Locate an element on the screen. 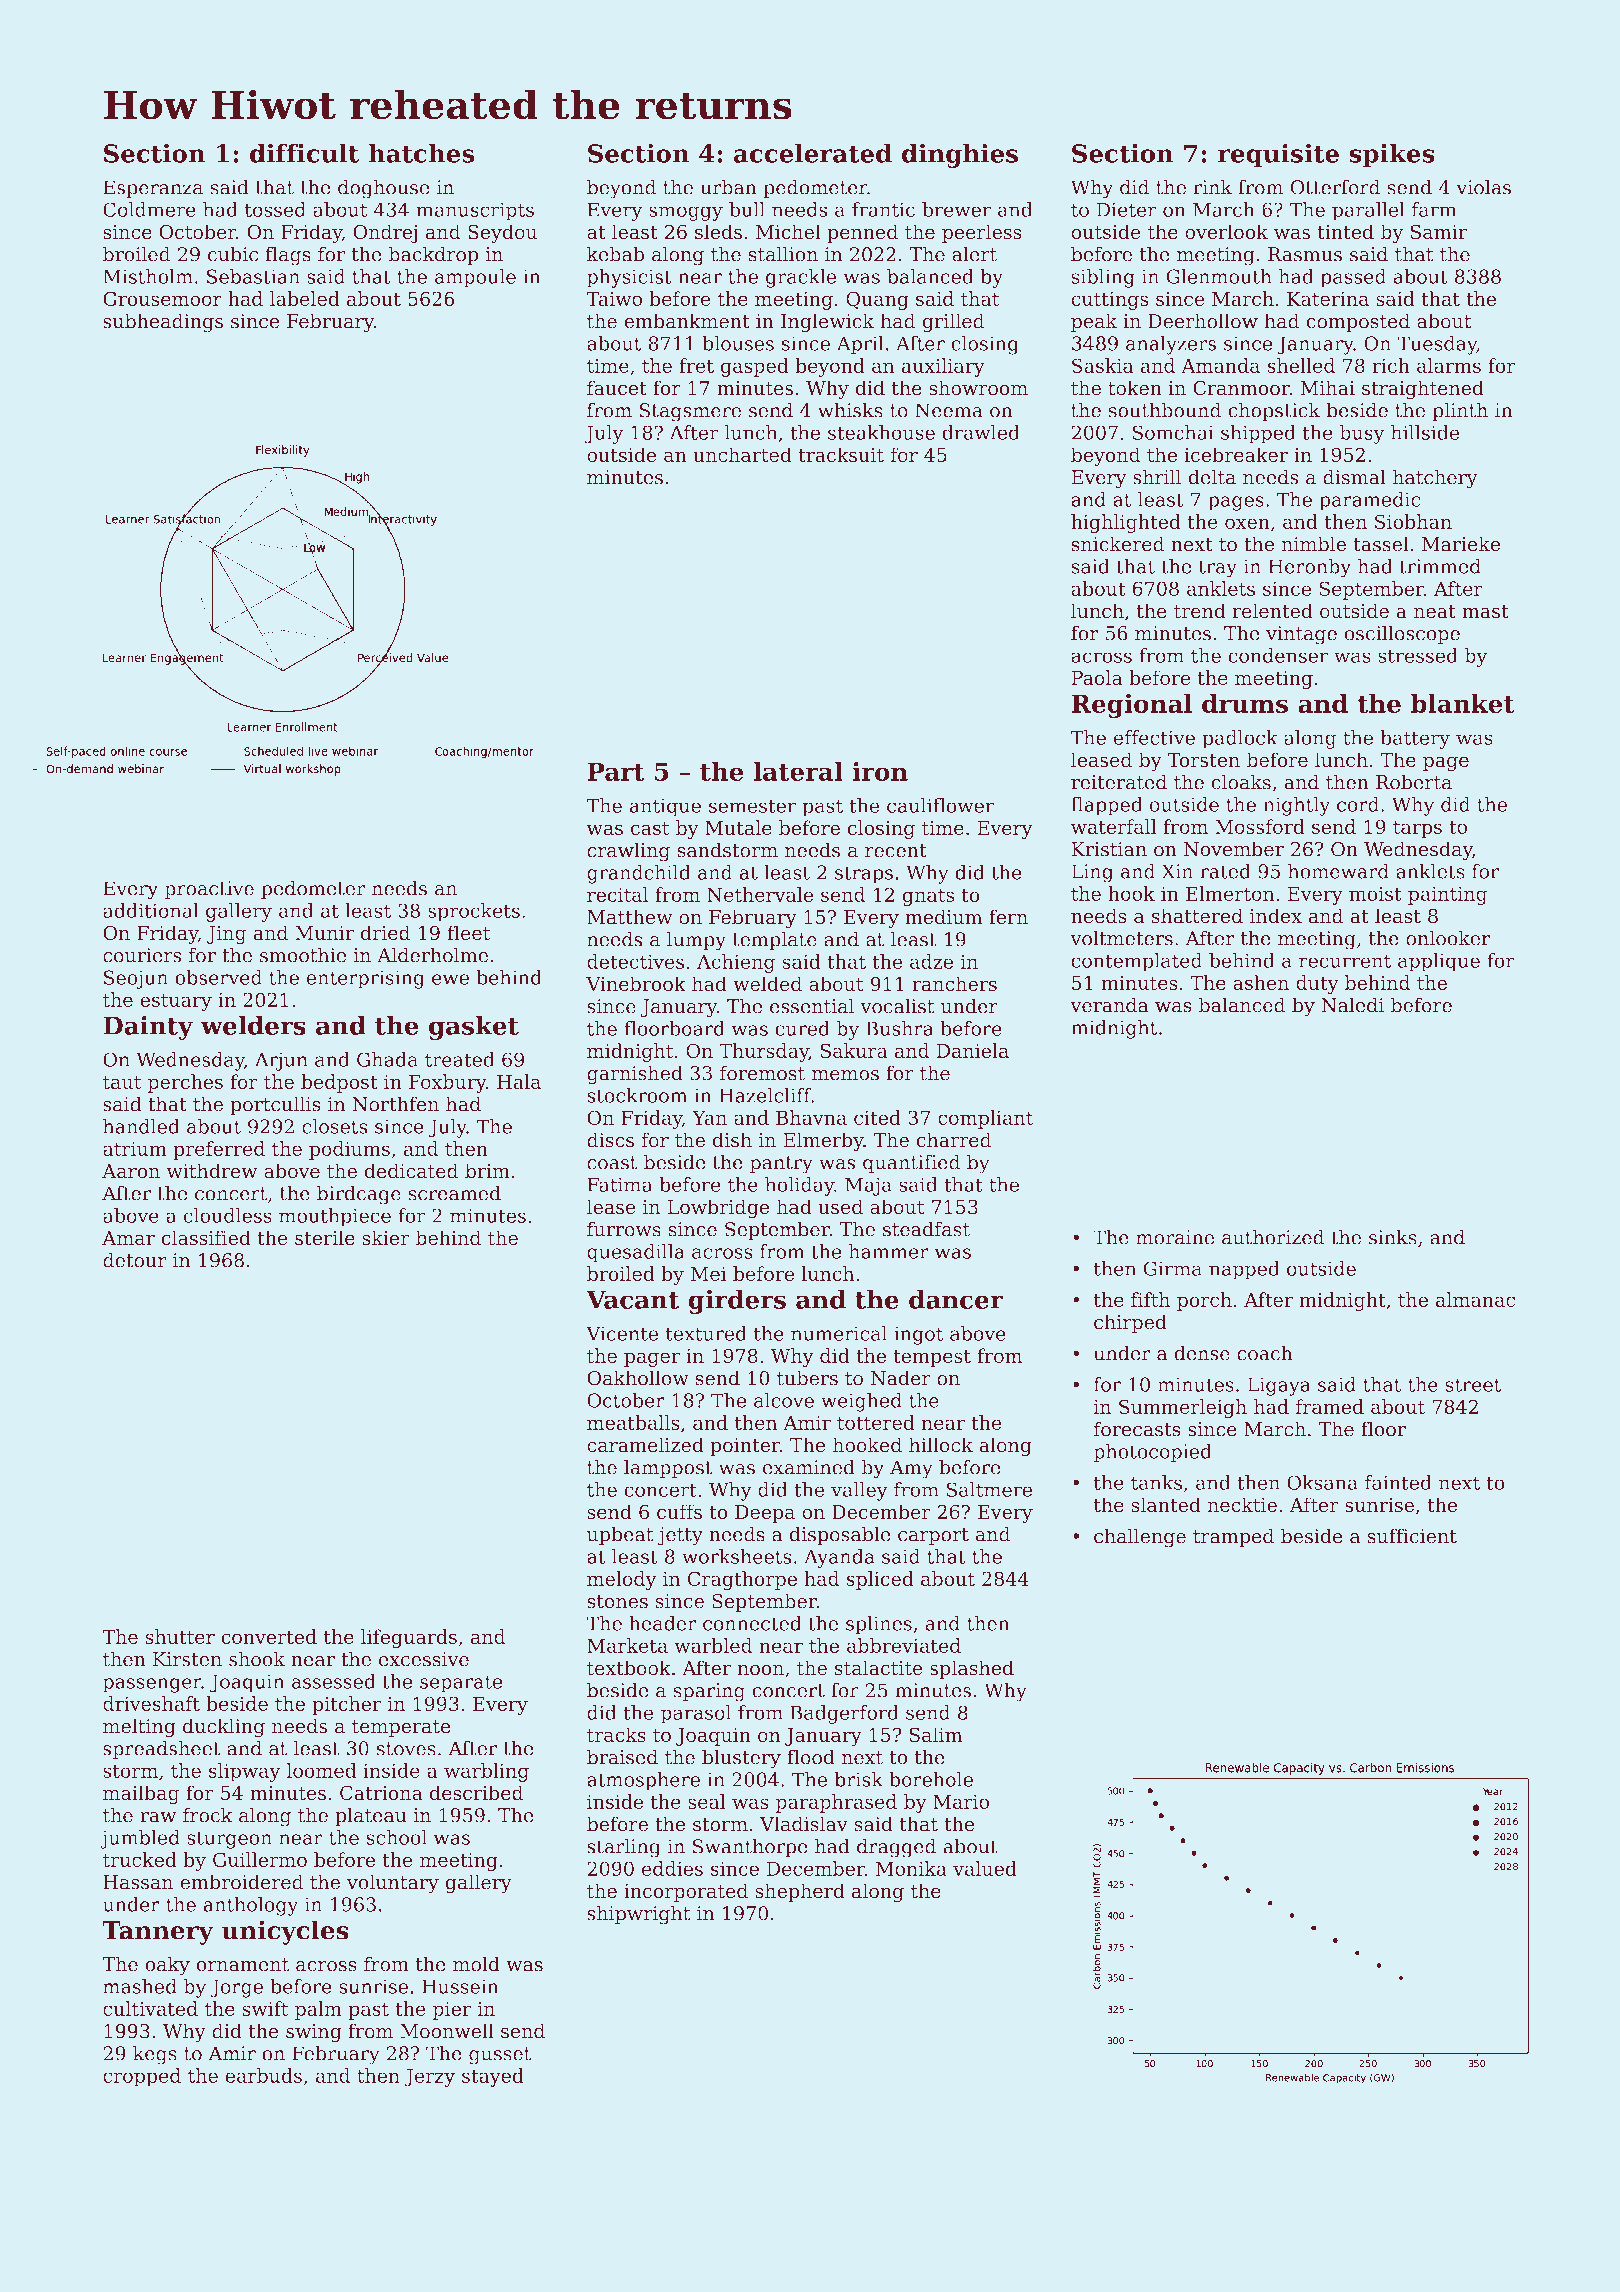 The width and height of the screenshot is (1620, 2292). subheadings is located at coordinates (163, 323).
